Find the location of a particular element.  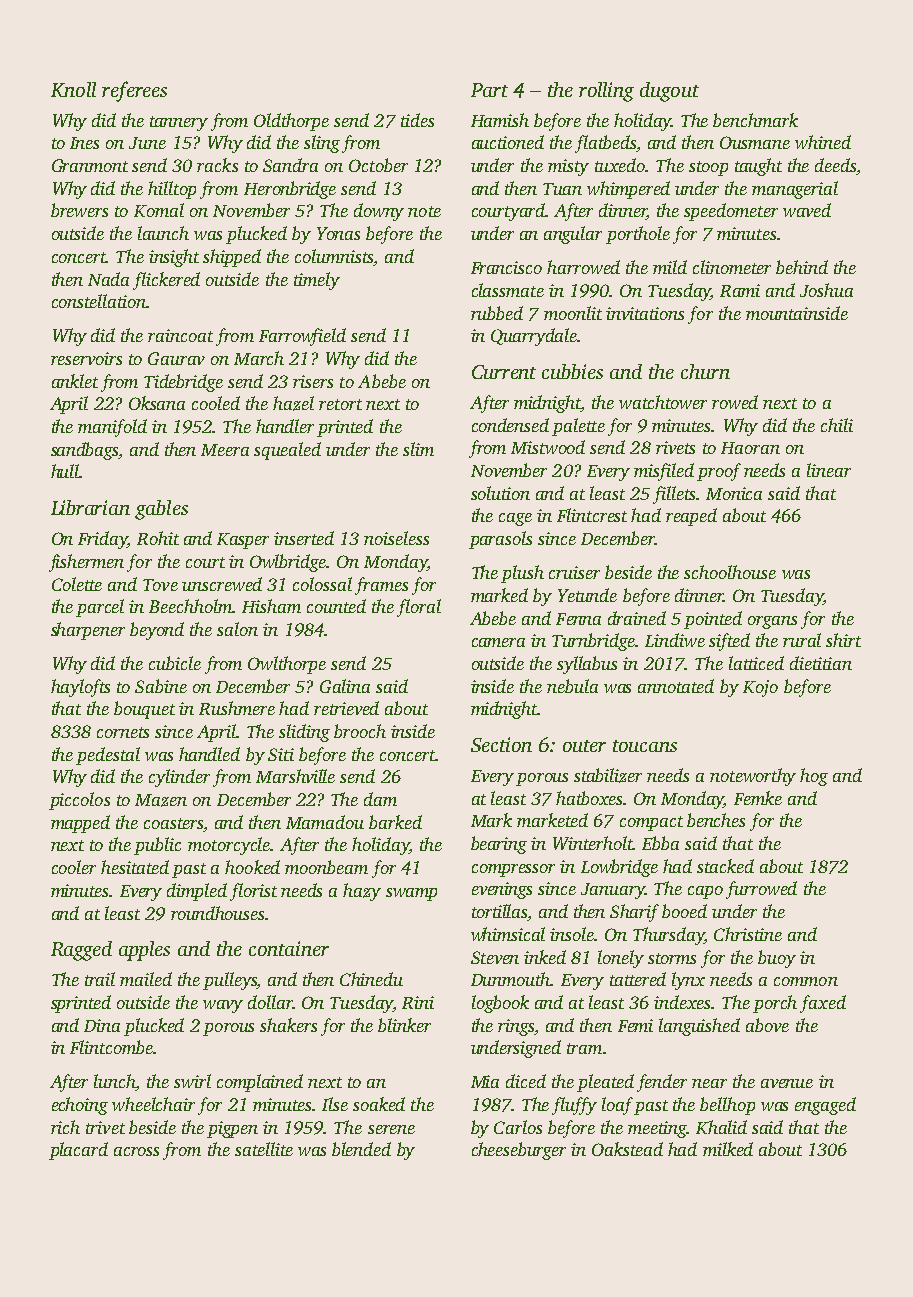

Carlos is located at coordinates (518, 1127).
